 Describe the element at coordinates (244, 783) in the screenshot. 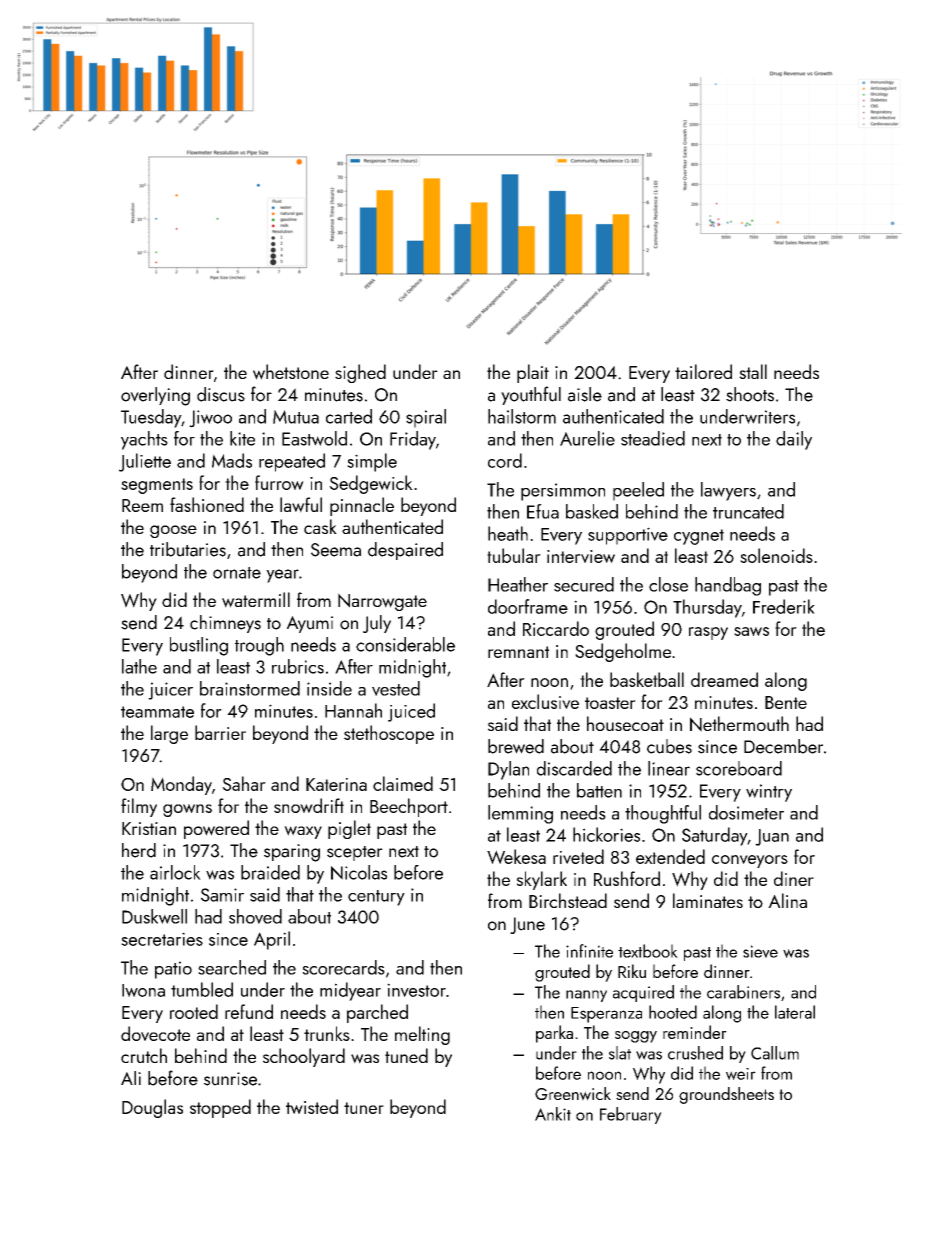

I see `Sahar` at that location.
